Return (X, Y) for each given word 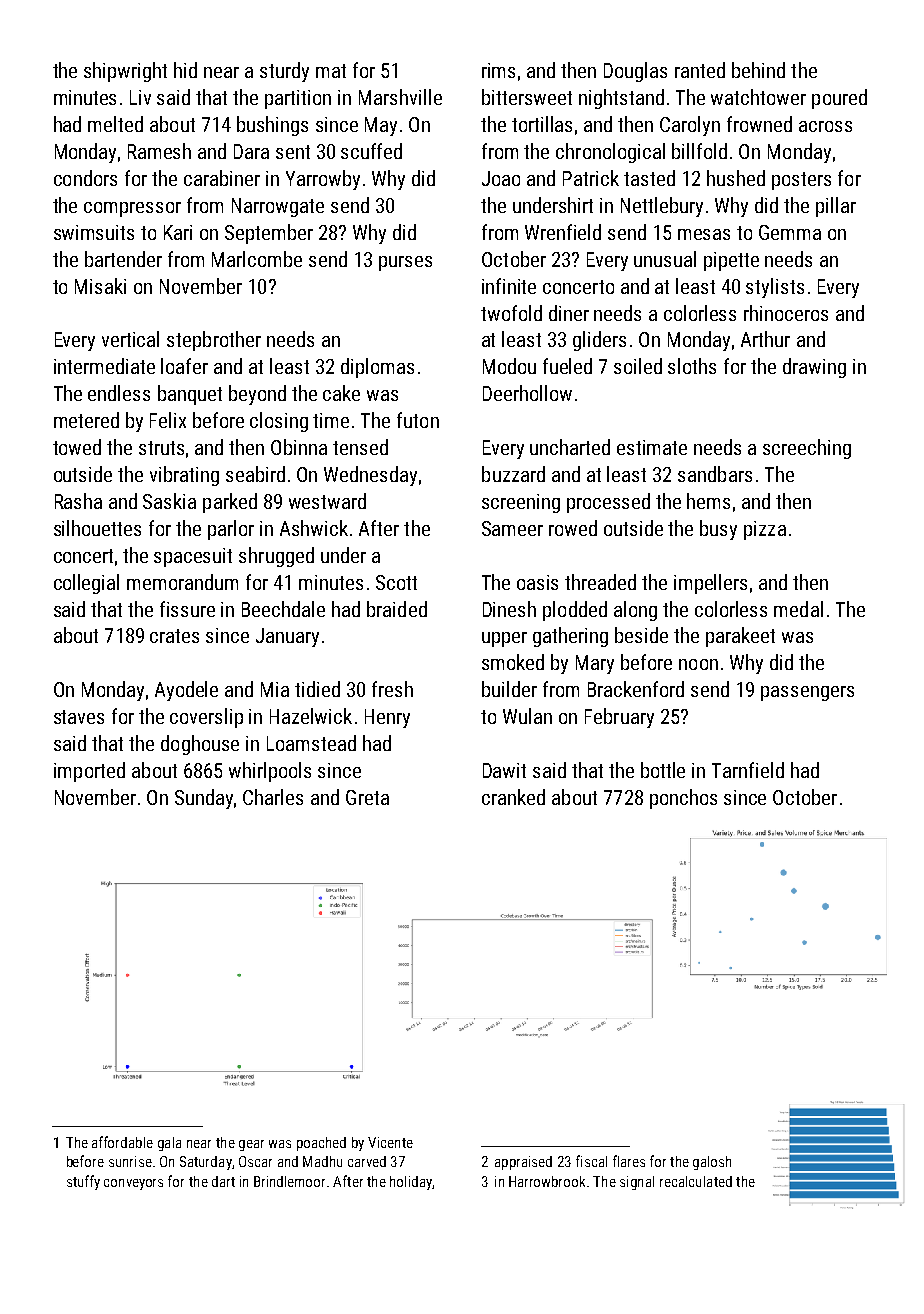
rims (498, 70)
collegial (86, 584)
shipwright (125, 72)
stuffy (83, 1182)
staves (79, 717)
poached (321, 1144)
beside (641, 635)
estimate (652, 447)
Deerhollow (527, 393)
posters (801, 181)
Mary (595, 664)
